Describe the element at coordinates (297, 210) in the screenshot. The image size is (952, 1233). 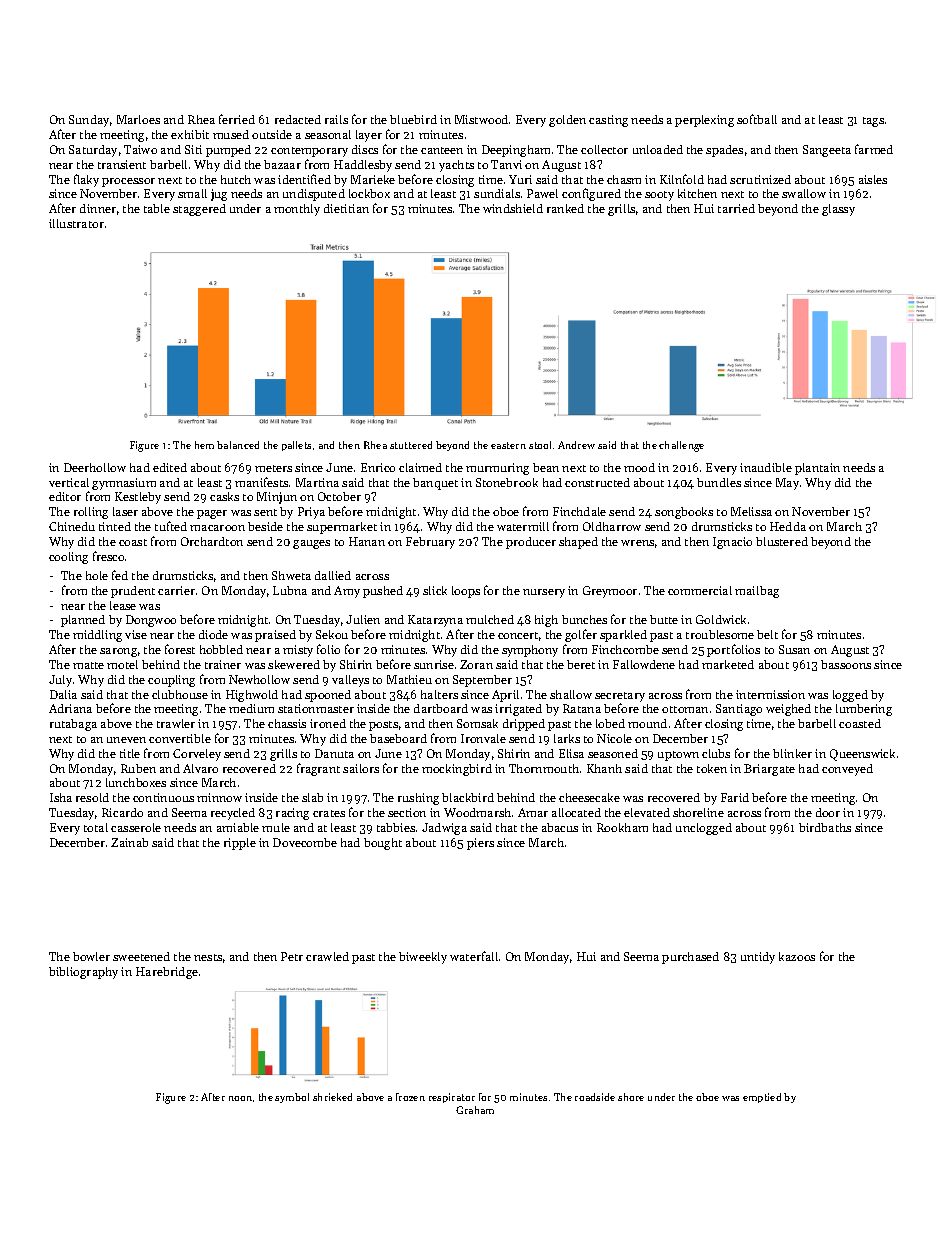
I see `monthly` at that location.
